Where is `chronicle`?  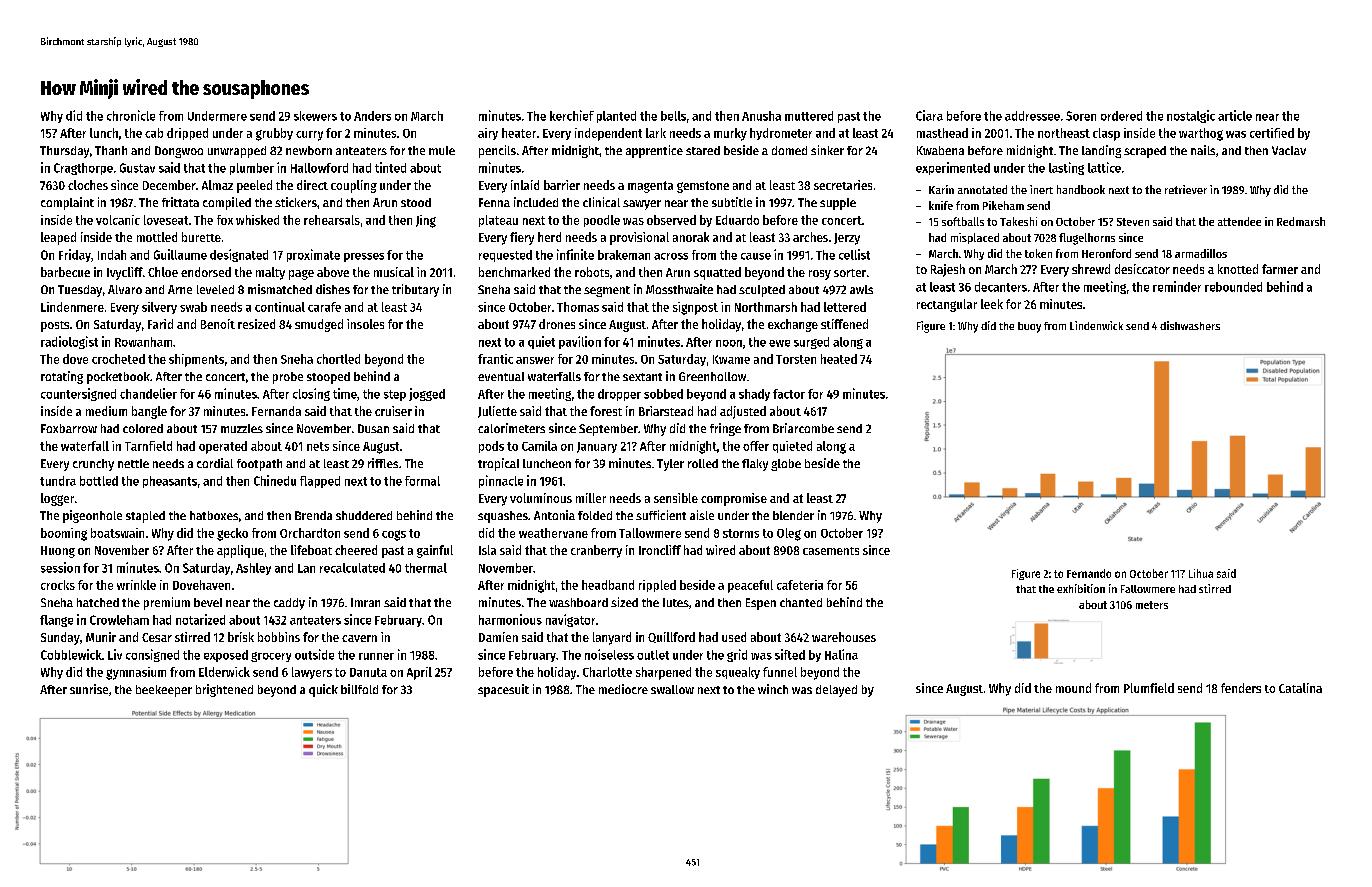
chronicle is located at coordinates (131, 115).
